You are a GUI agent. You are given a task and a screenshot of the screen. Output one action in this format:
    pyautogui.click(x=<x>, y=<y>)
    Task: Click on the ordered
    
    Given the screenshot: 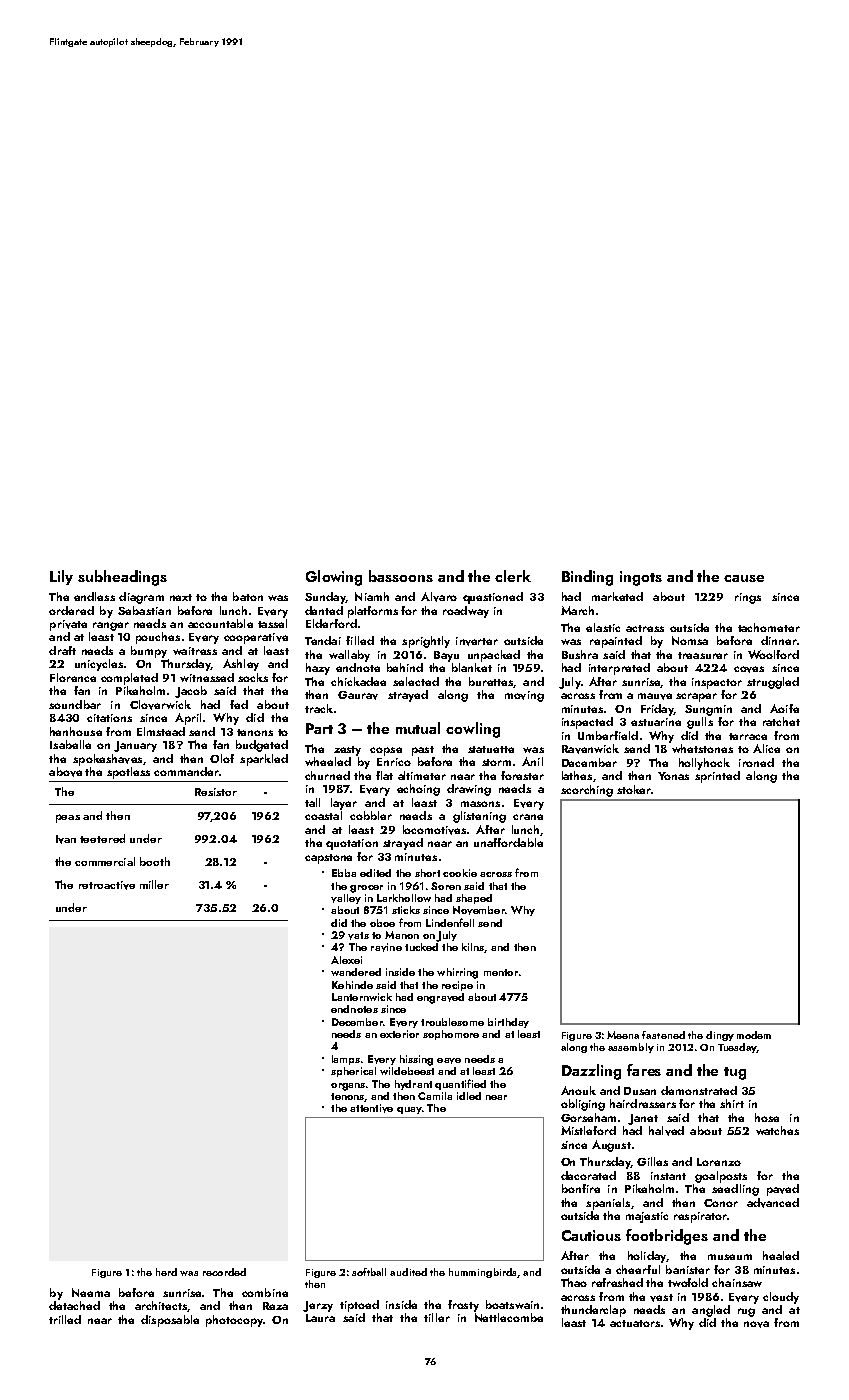 What is the action you would take?
    pyautogui.click(x=71, y=610)
